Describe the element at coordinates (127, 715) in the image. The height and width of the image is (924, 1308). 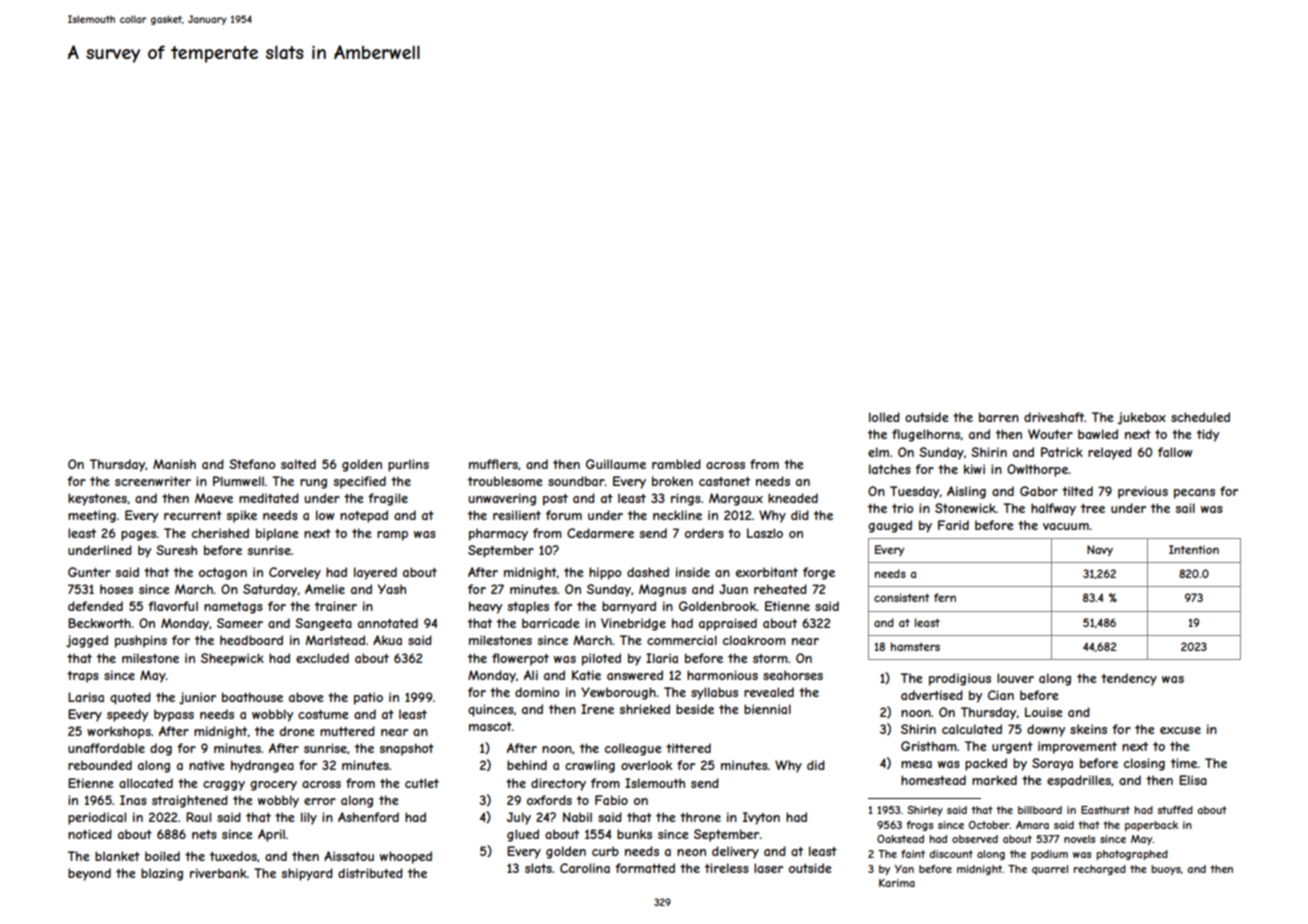
I see `speedy` at that location.
